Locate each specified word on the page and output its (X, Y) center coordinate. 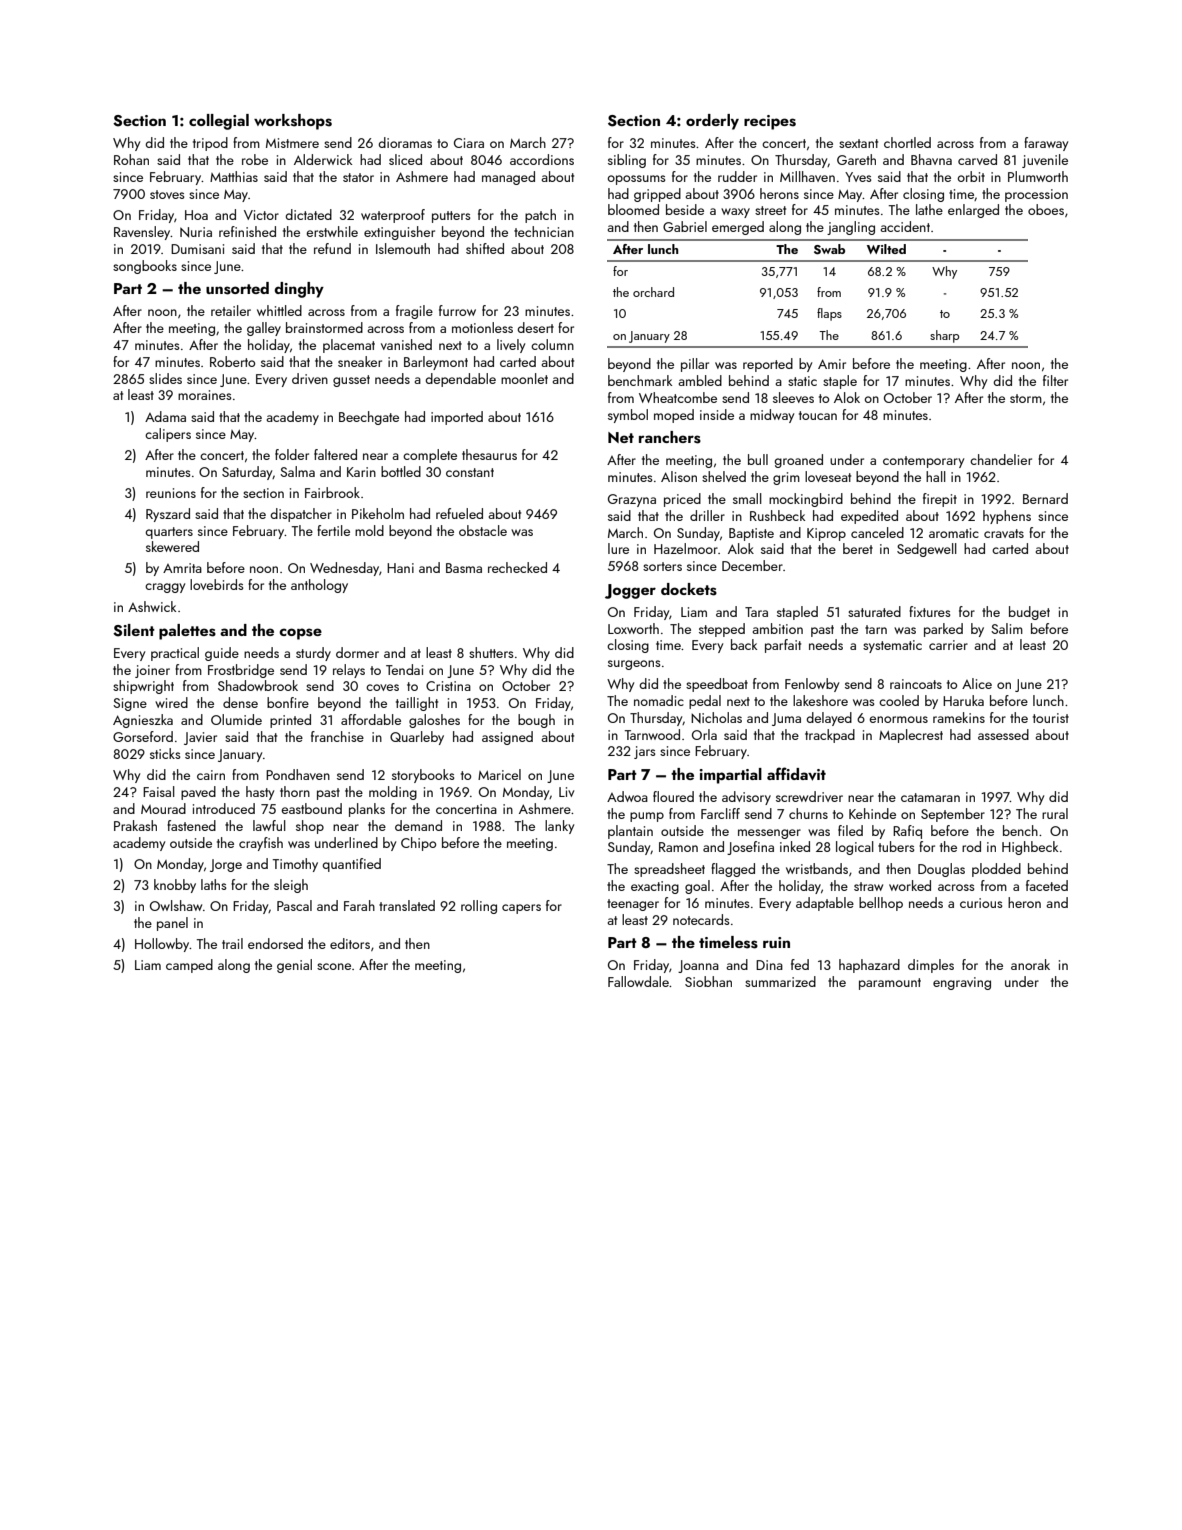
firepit (940, 500)
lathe (929, 209)
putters (451, 217)
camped (189, 966)
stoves (167, 194)
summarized (780, 981)
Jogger (630, 591)
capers (521, 909)
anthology (319, 586)
